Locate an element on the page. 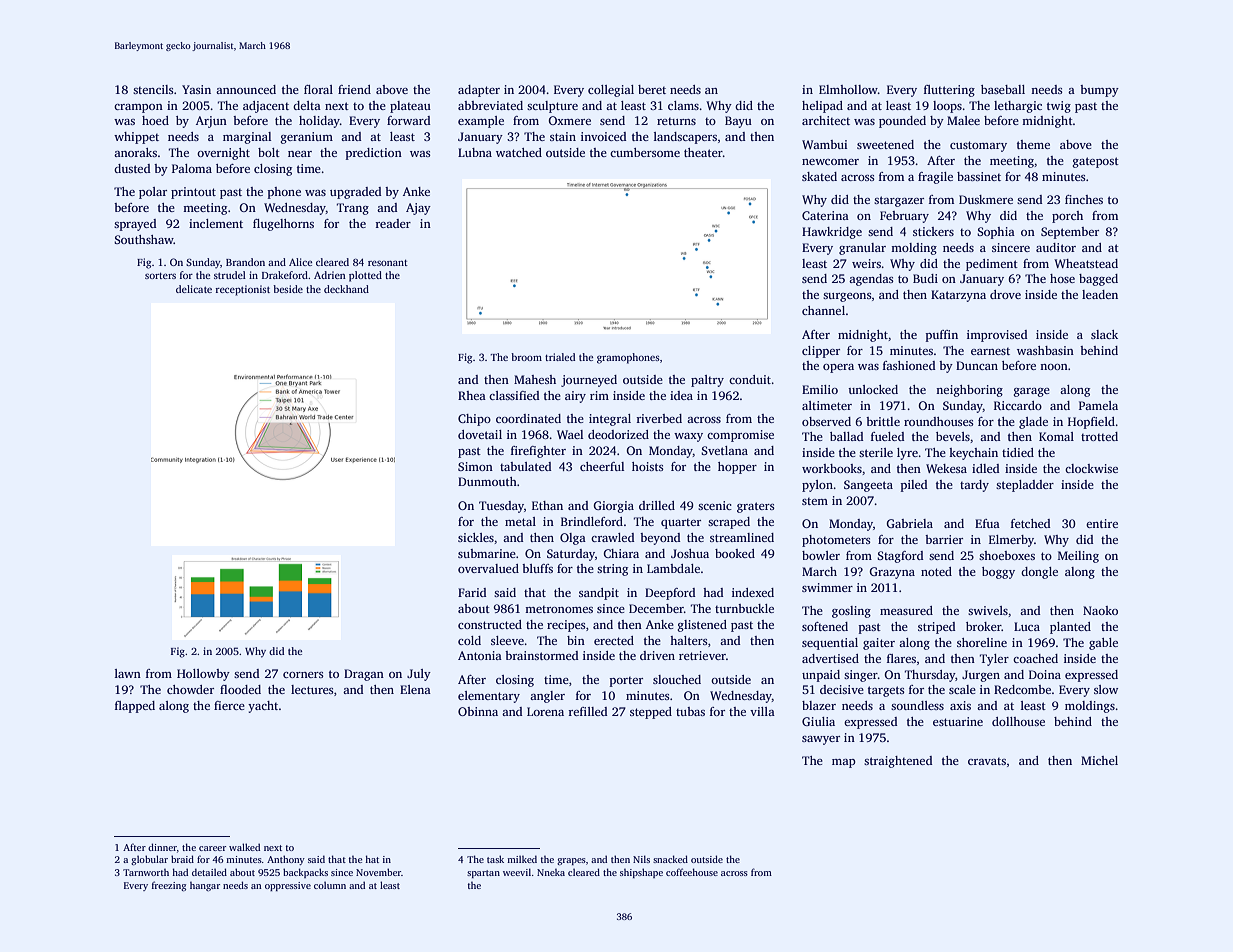  Caterina is located at coordinates (825, 215).
